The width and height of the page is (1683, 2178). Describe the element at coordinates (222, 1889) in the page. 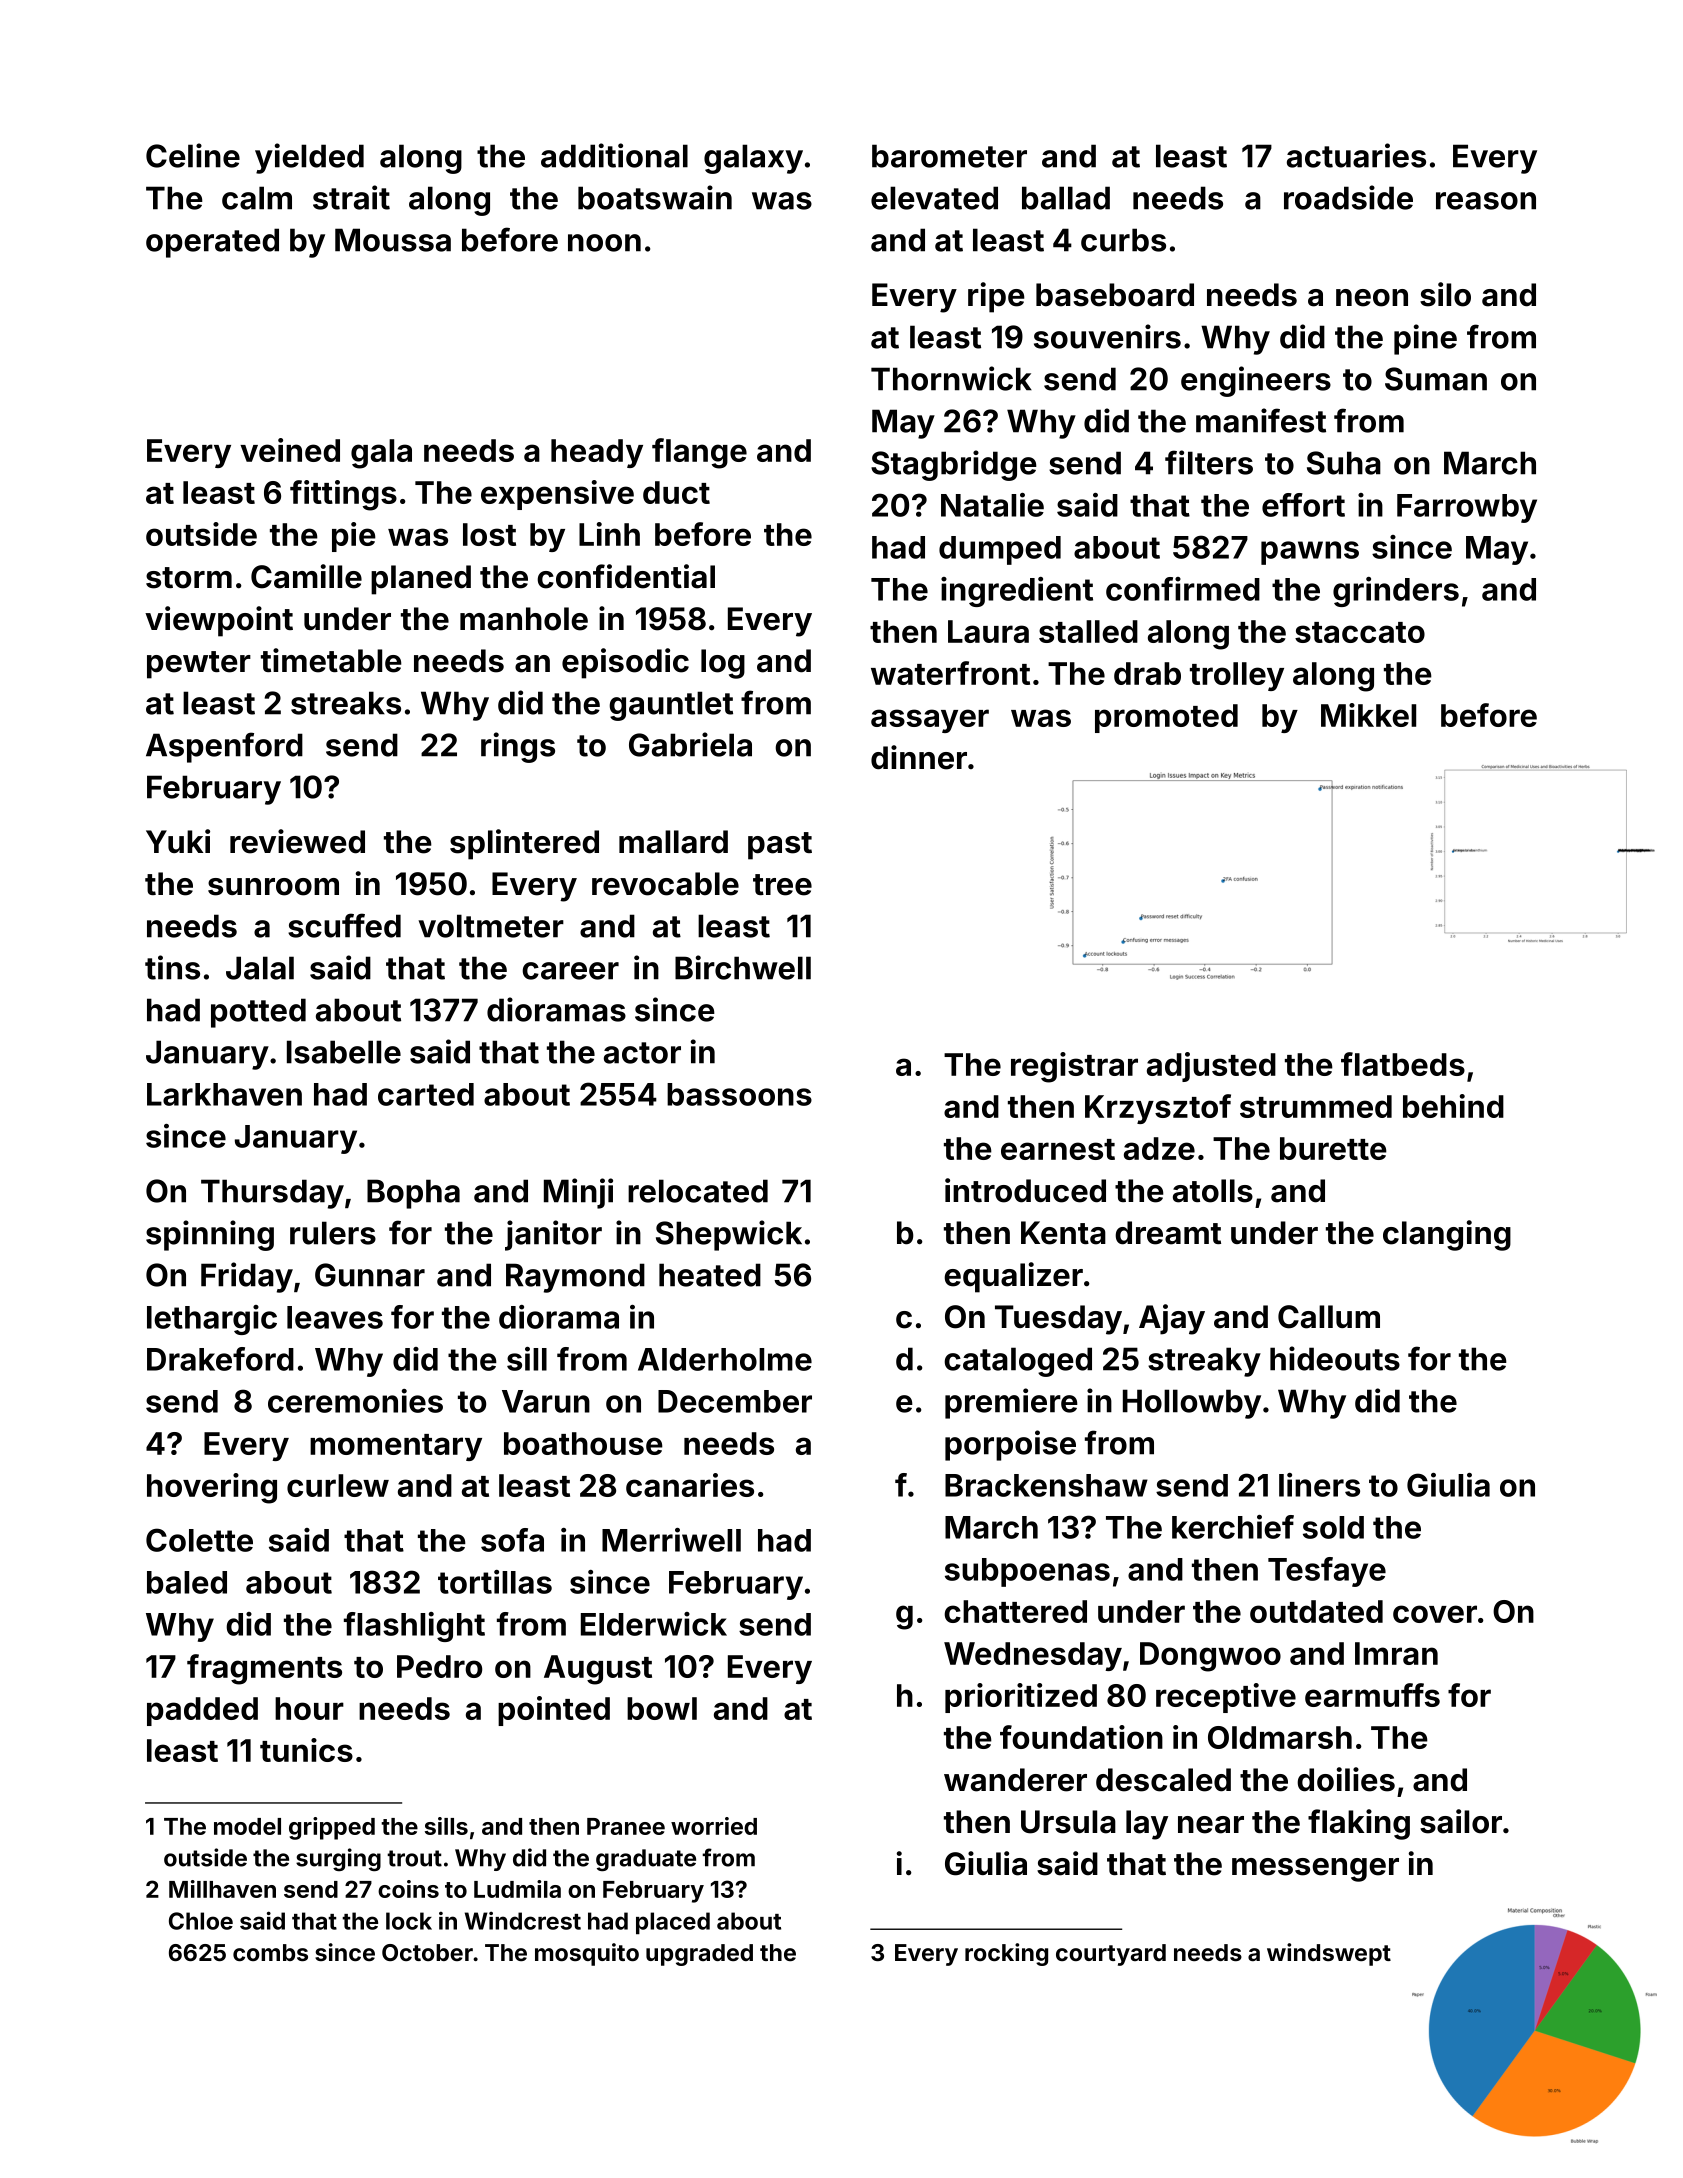

I see `Millhaven` at that location.
